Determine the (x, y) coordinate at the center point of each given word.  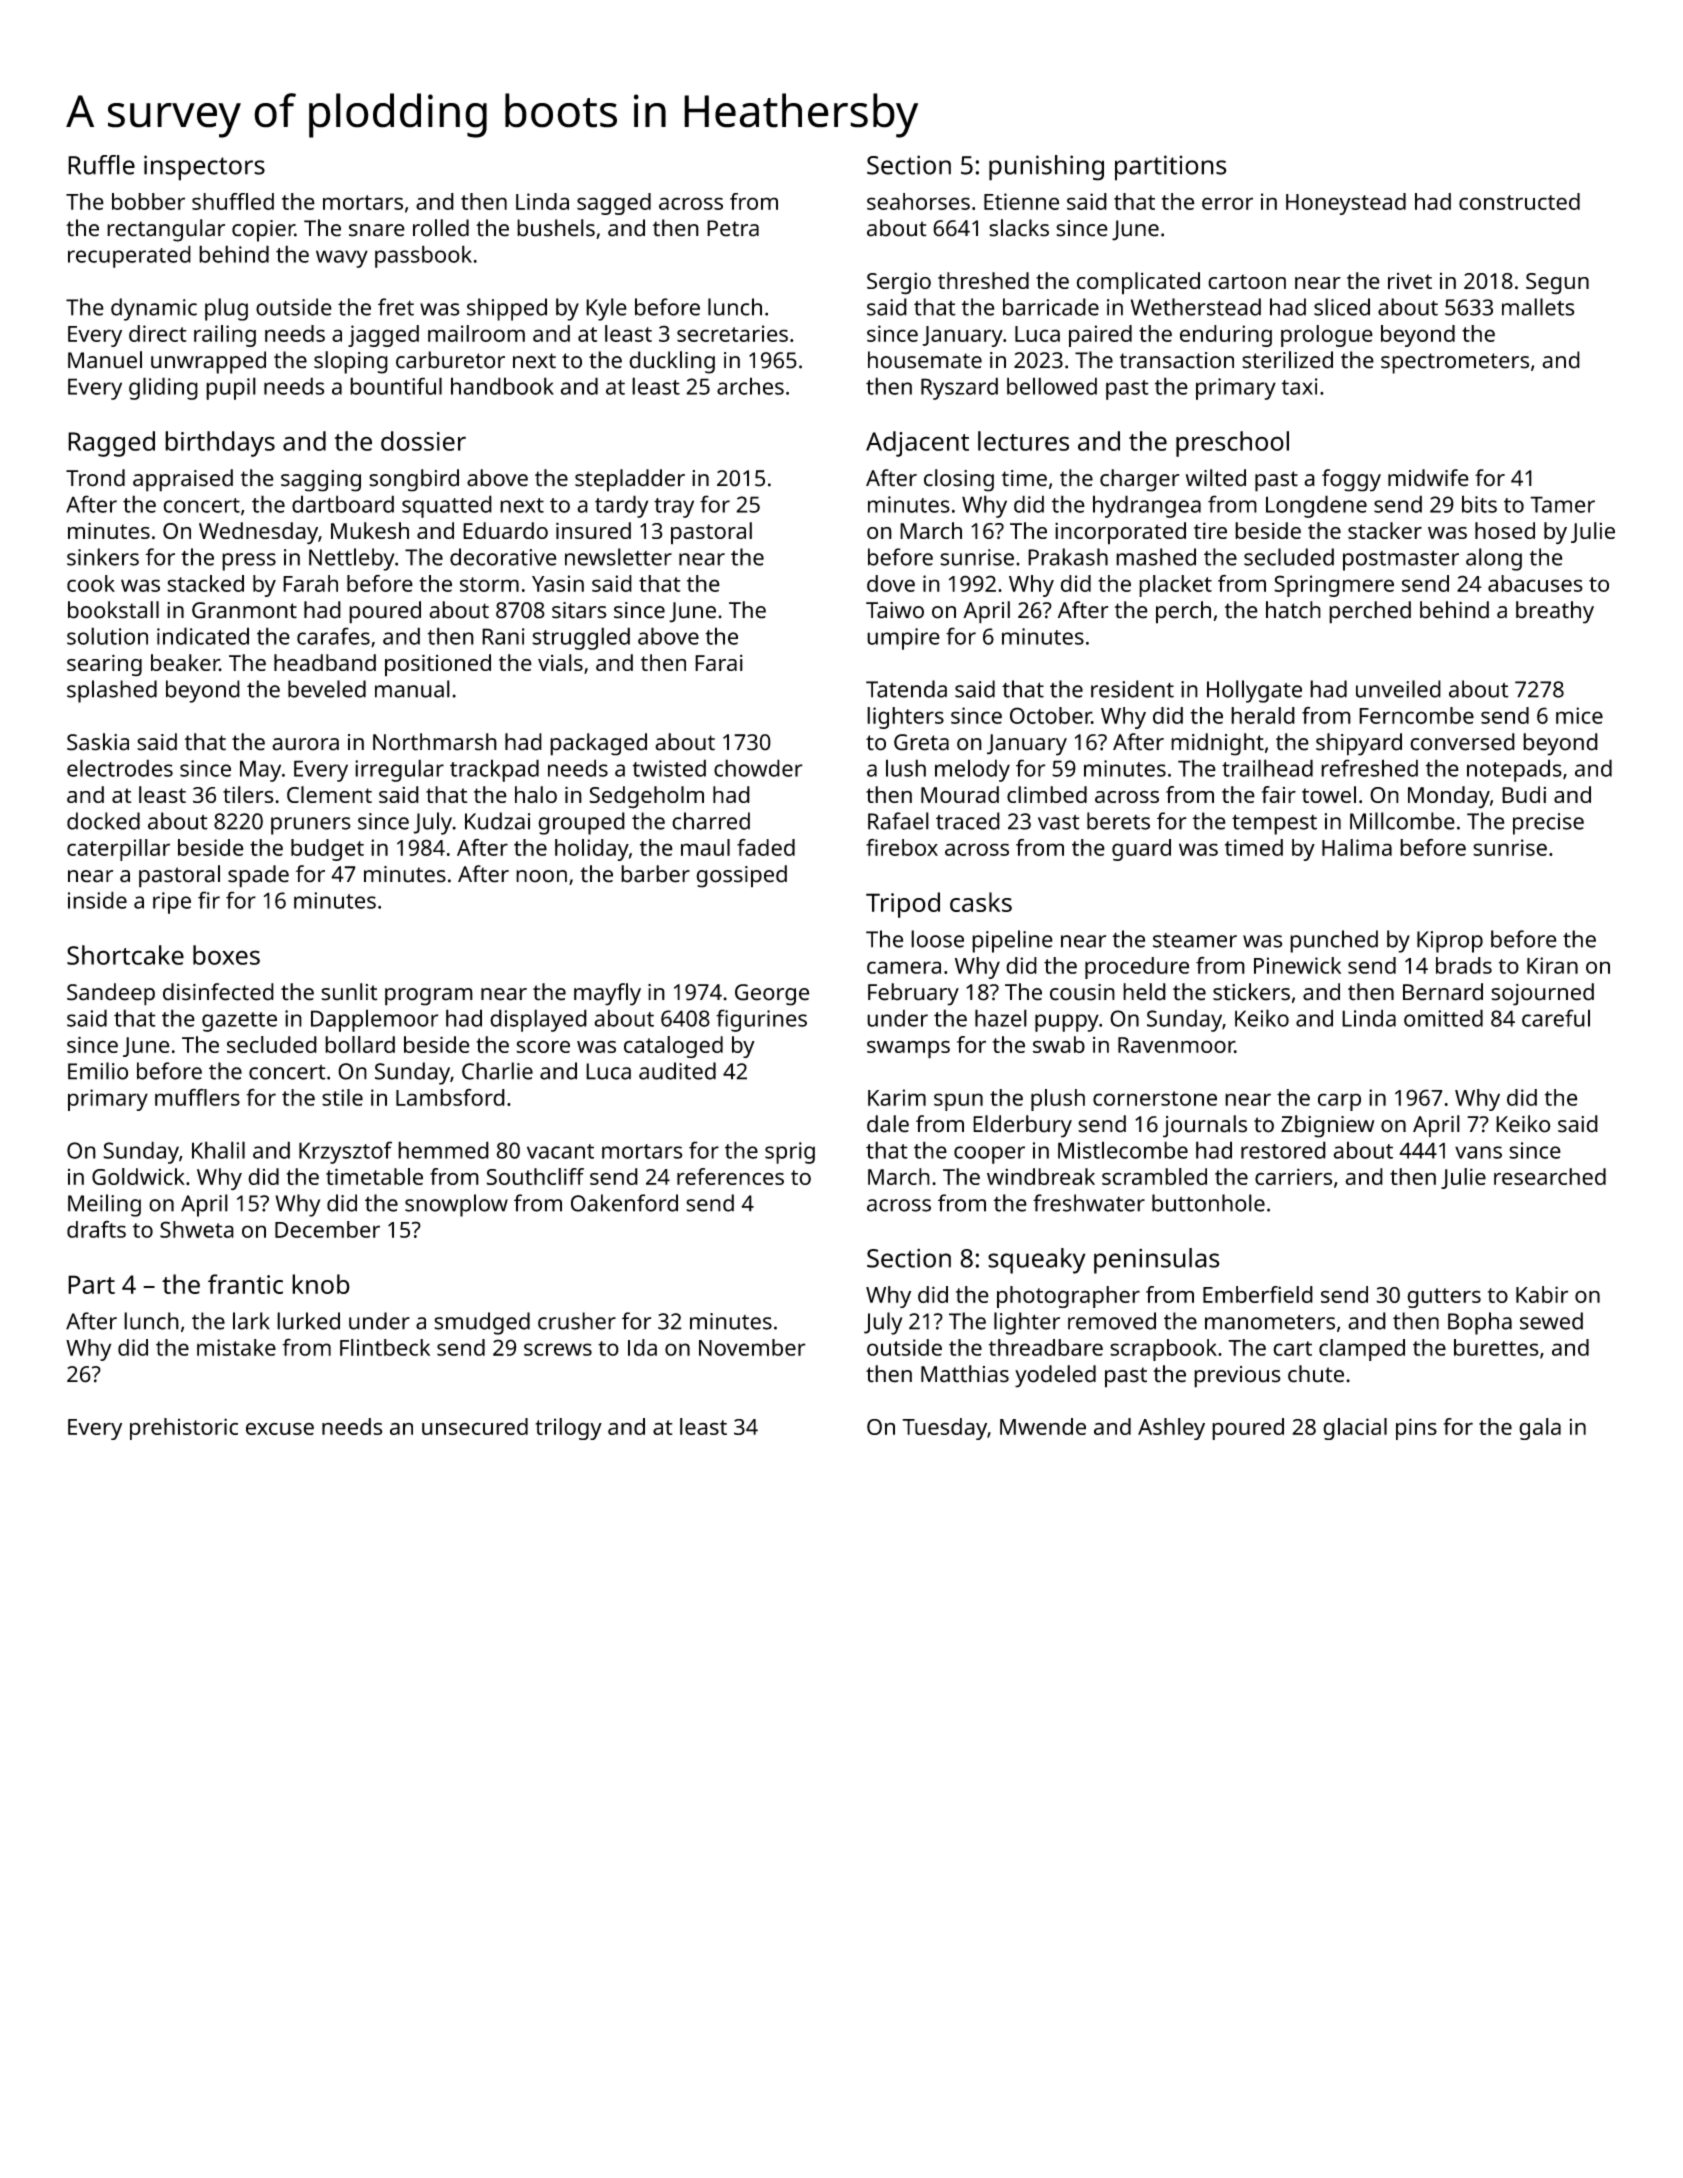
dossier (423, 441)
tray (674, 508)
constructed (1519, 201)
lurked (308, 1321)
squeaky (1037, 1261)
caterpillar (118, 850)
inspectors (204, 168)
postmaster (1401, 560)
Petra (733, 228)
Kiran (1552, 965)
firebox (902, 847)
